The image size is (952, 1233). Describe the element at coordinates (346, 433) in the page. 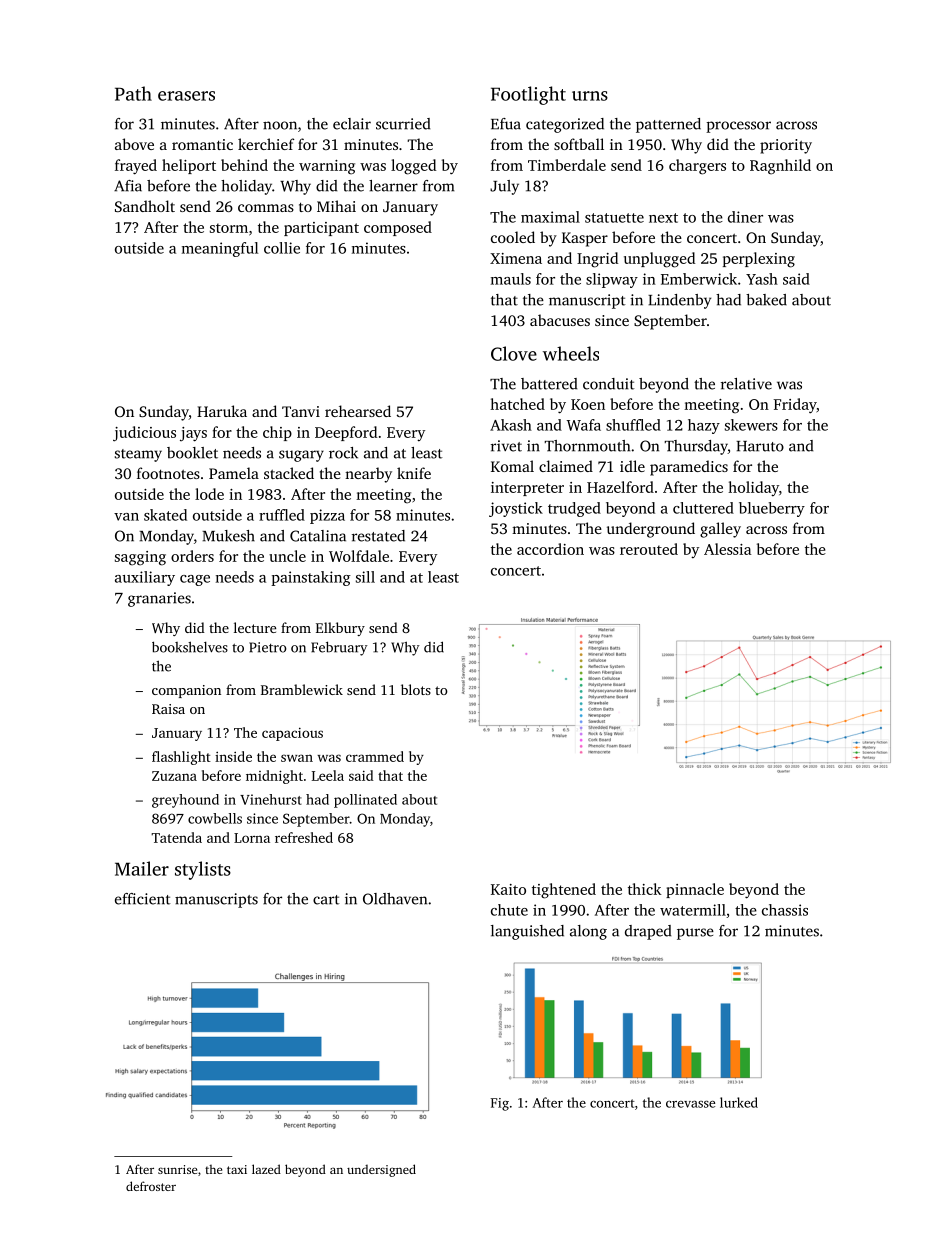

I see `Deepford` at that location.
